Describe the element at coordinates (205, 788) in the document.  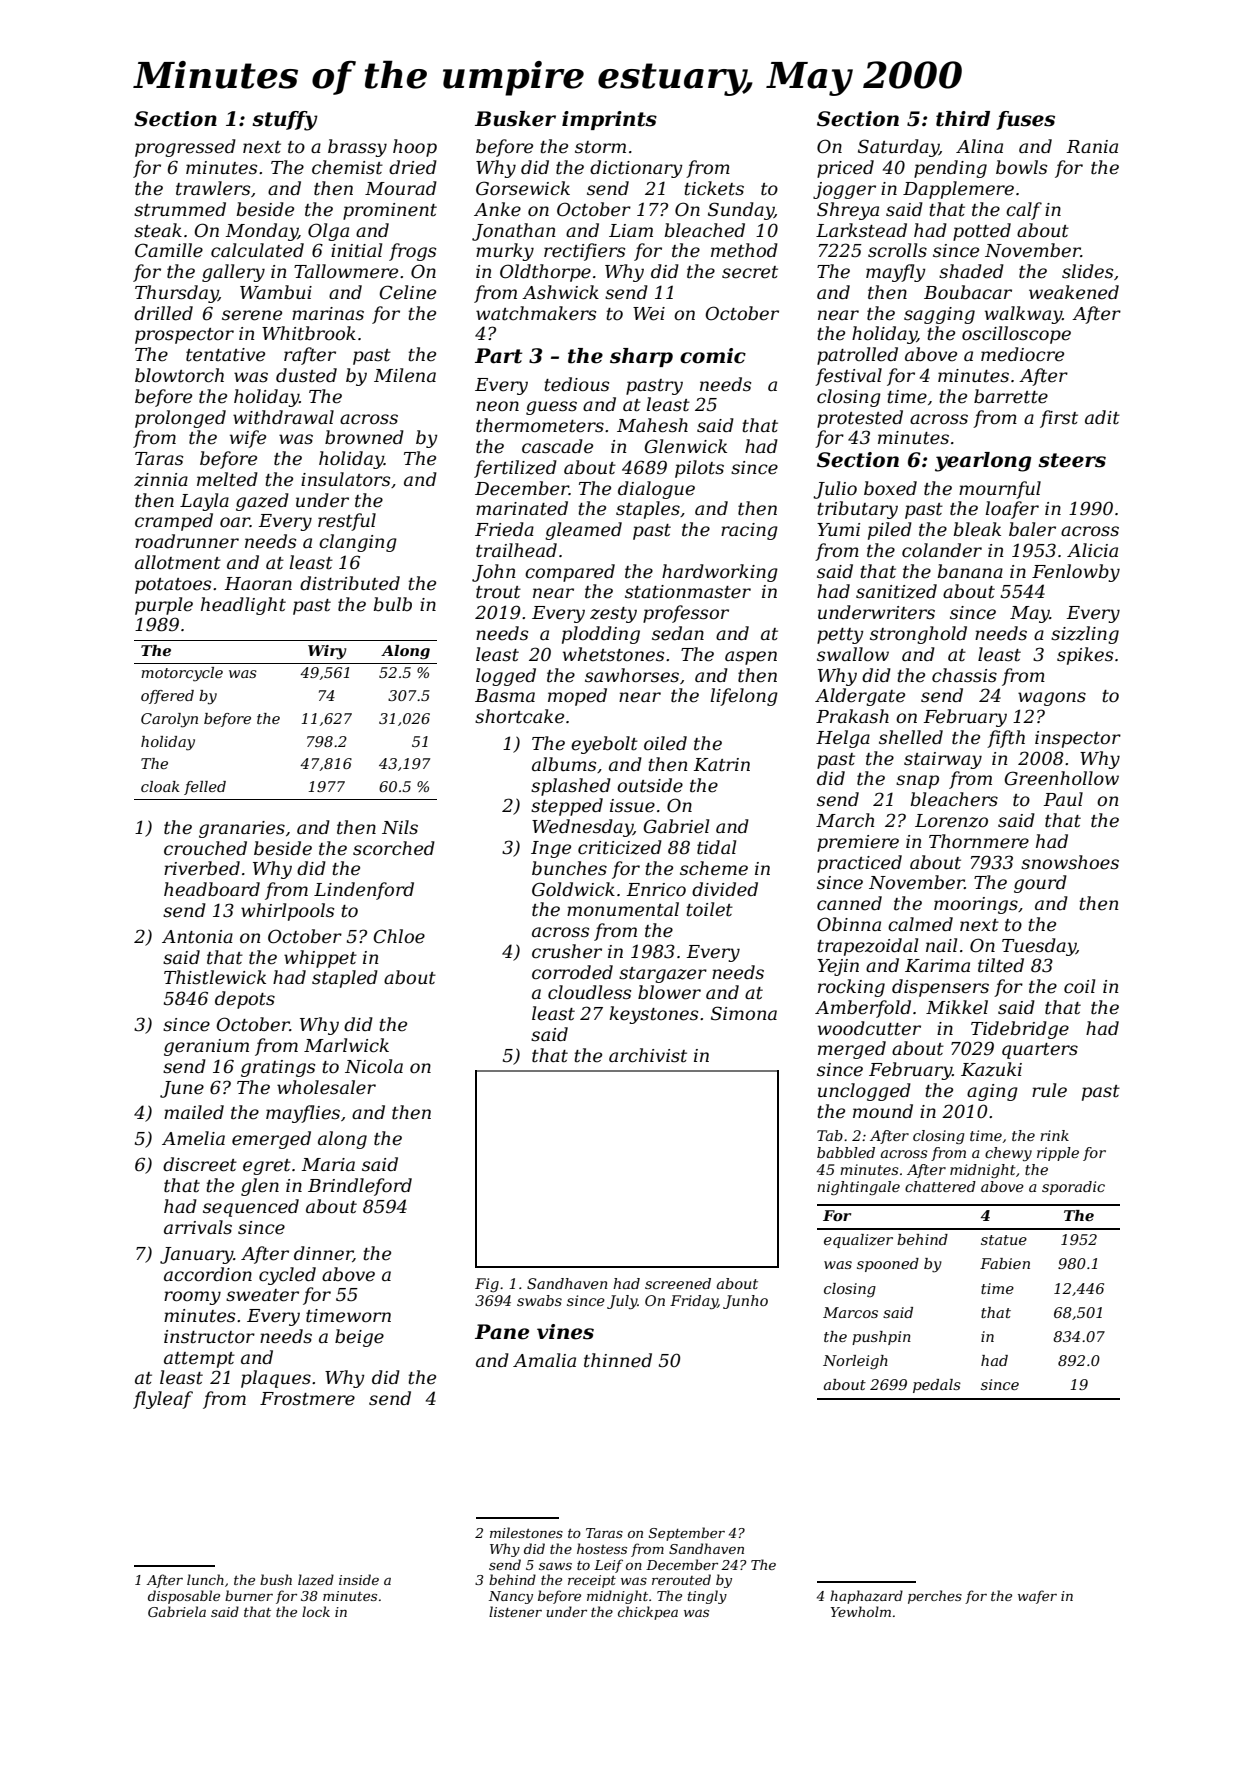
I see `felled` at that location.
